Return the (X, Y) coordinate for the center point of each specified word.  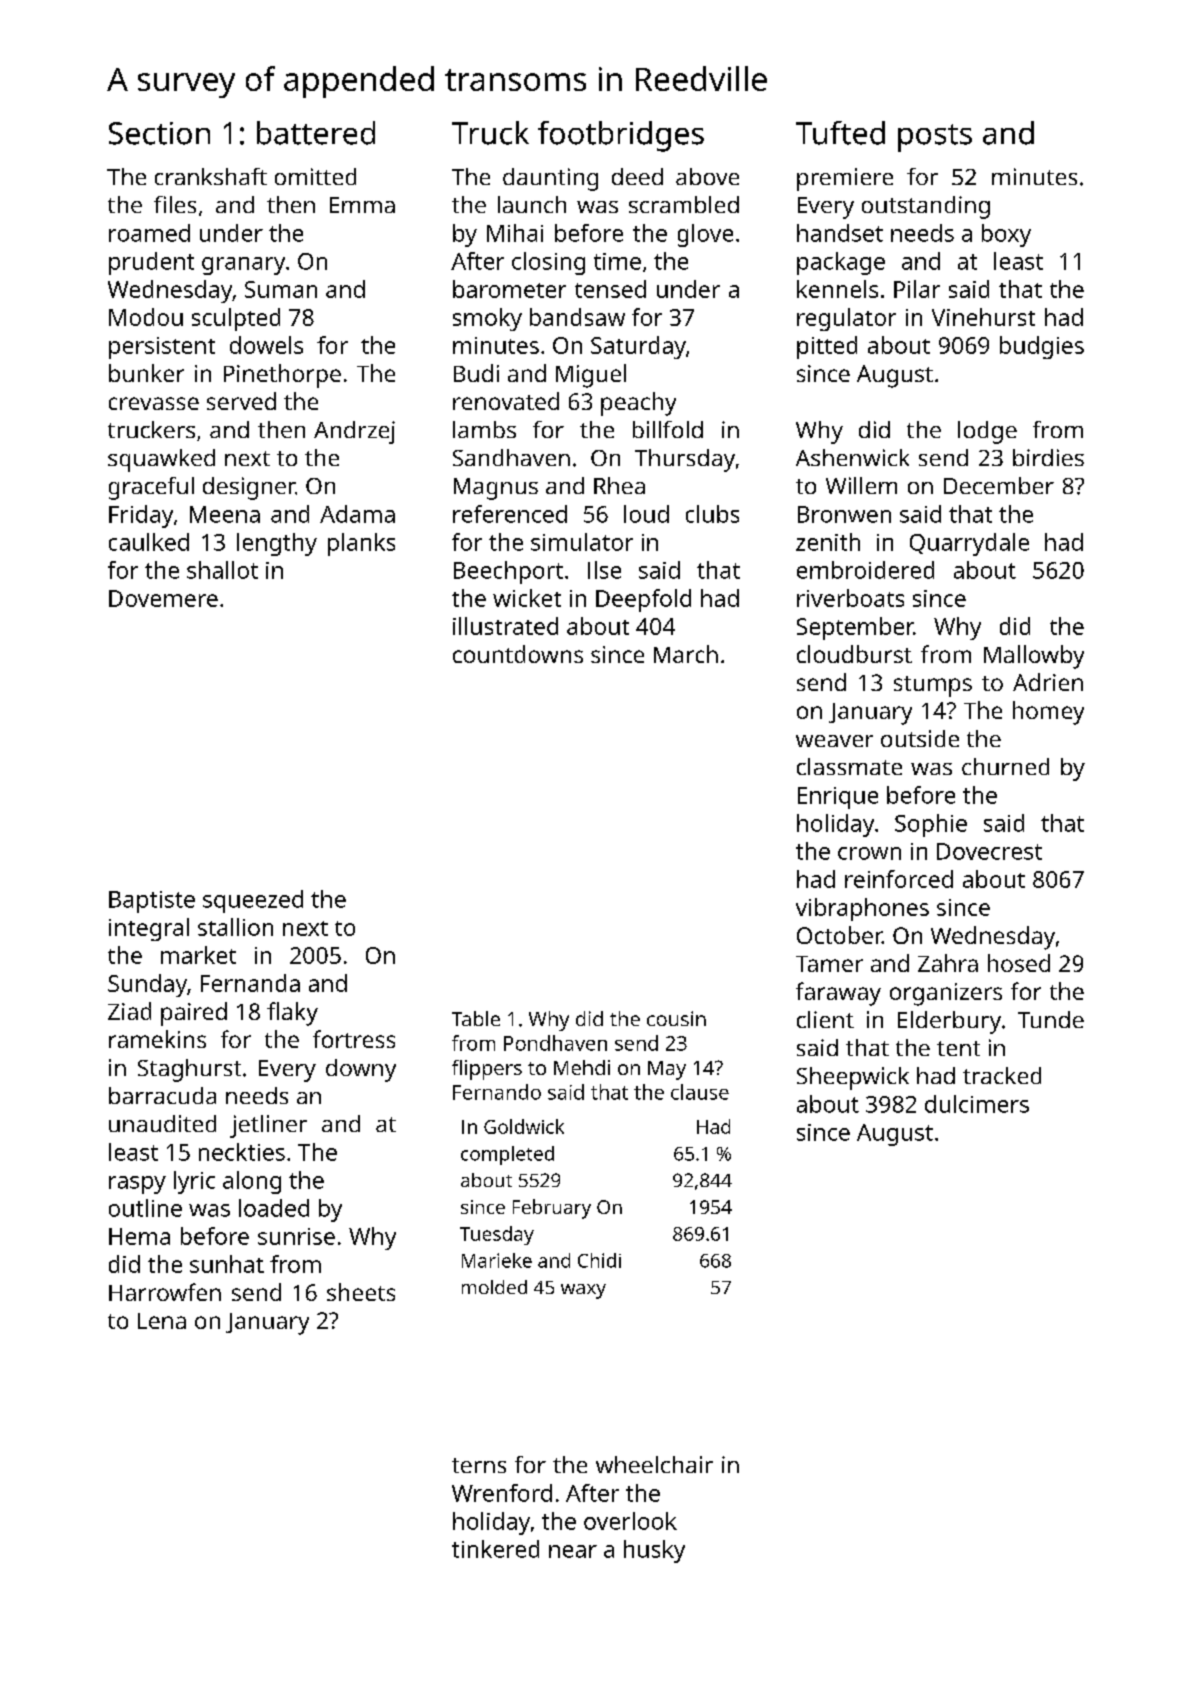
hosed (1019, 963)
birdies (1048, 457)
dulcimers (977, 1104)
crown (869, 853)
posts (935, 138)
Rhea (619, 485)
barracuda (162, 1095)
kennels (837, 289)
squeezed (253, 901)
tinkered (495, 1549)
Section (159, 133)
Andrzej (354, 432)
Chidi (599, 1260)
